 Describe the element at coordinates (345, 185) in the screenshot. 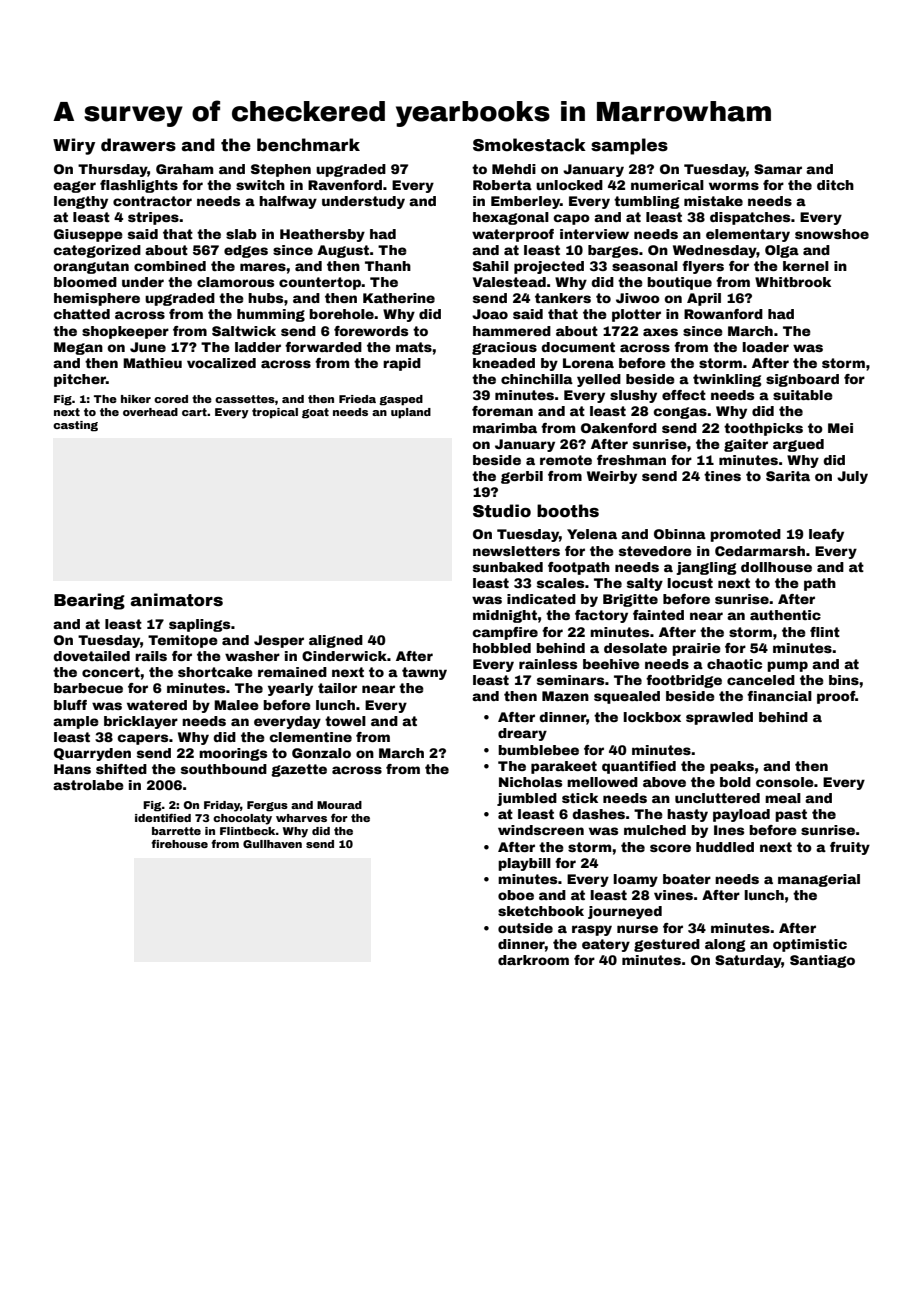

I see `Ravenford` at that location.
